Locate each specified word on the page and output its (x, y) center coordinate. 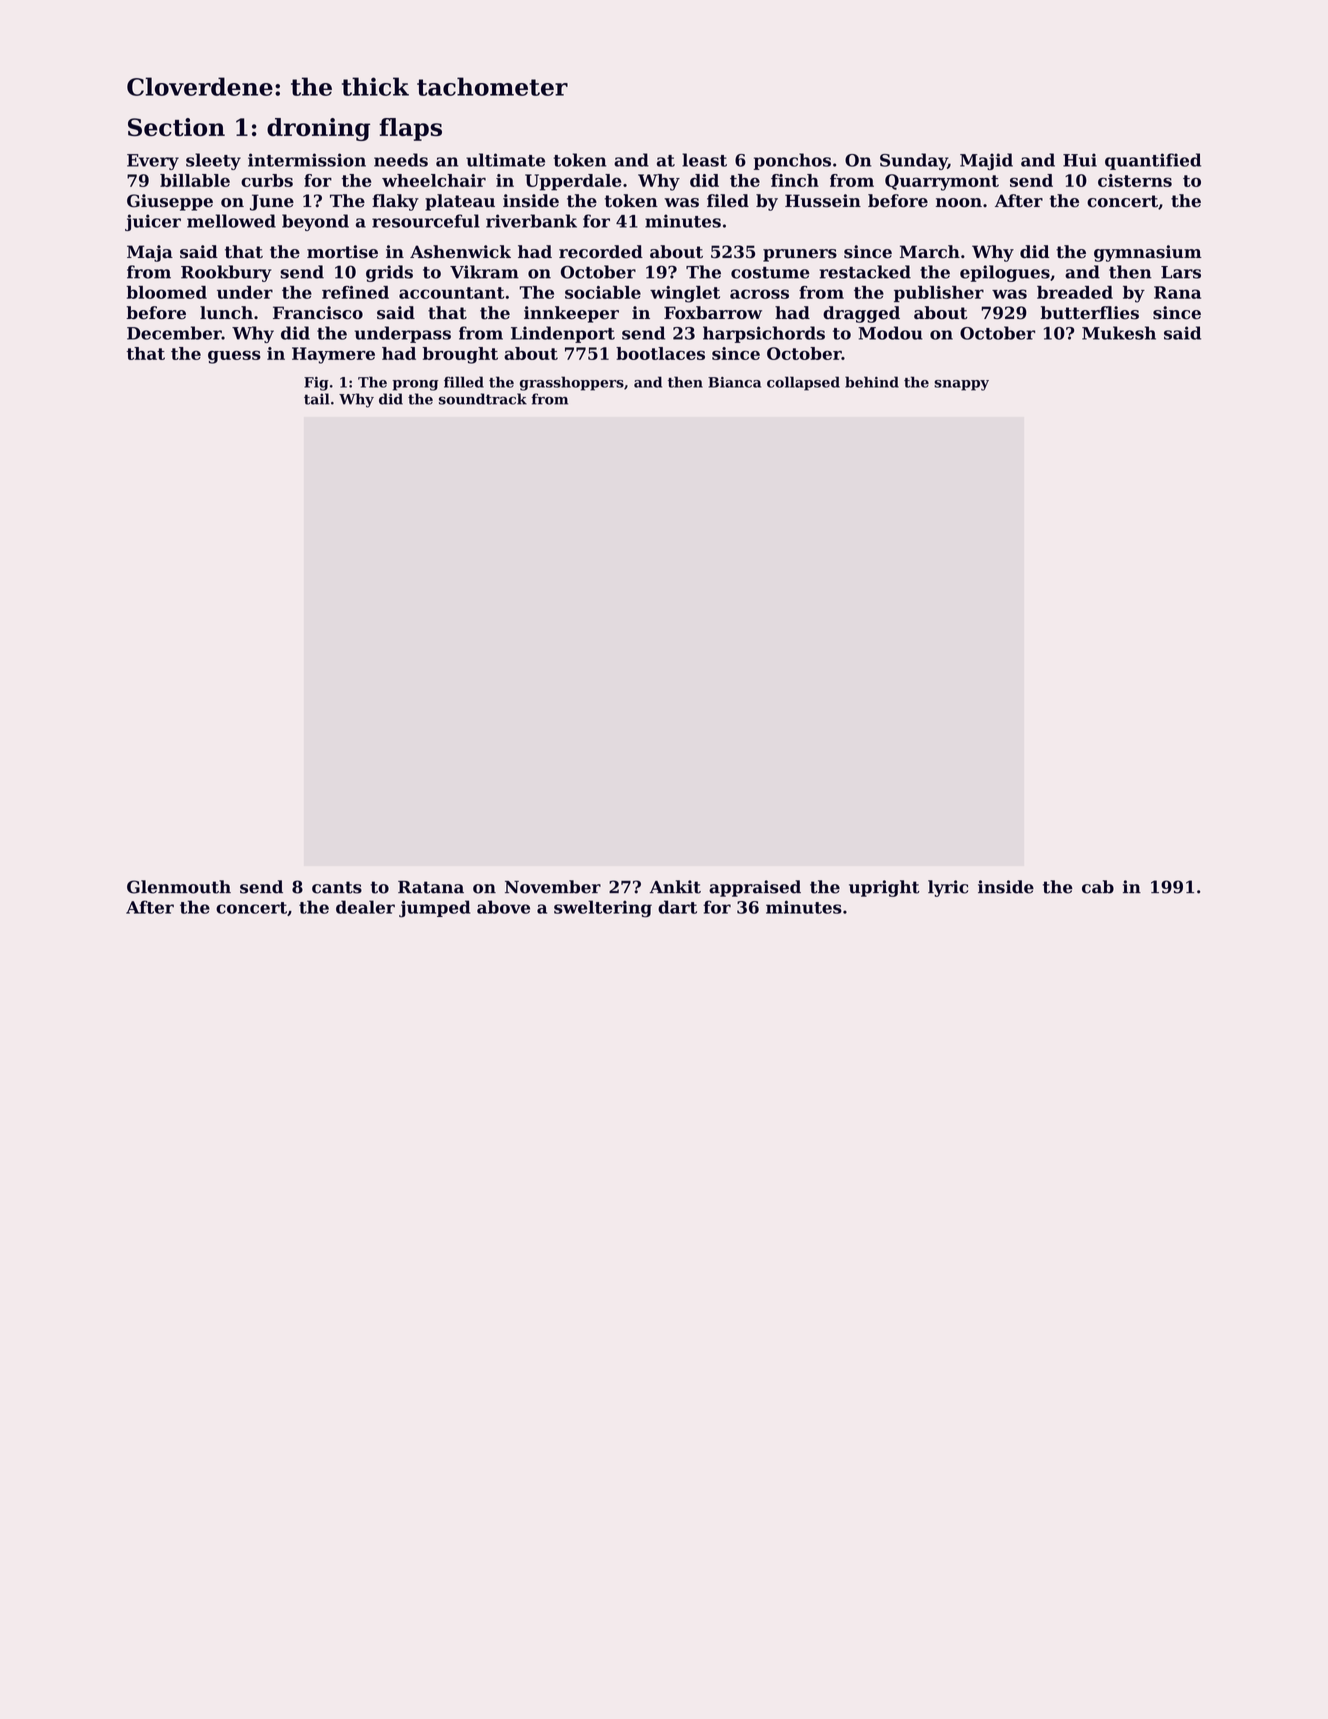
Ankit (675, 887)
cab (1098, 887)
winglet (685, 294)
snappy (961, 385)
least (704, 160)
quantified (1153, 161)
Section (176, 127)
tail (316, 399)
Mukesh (1119, 333)
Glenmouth (179, 887)
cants (337, 887)
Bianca (734, 382)
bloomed (167, 292)
